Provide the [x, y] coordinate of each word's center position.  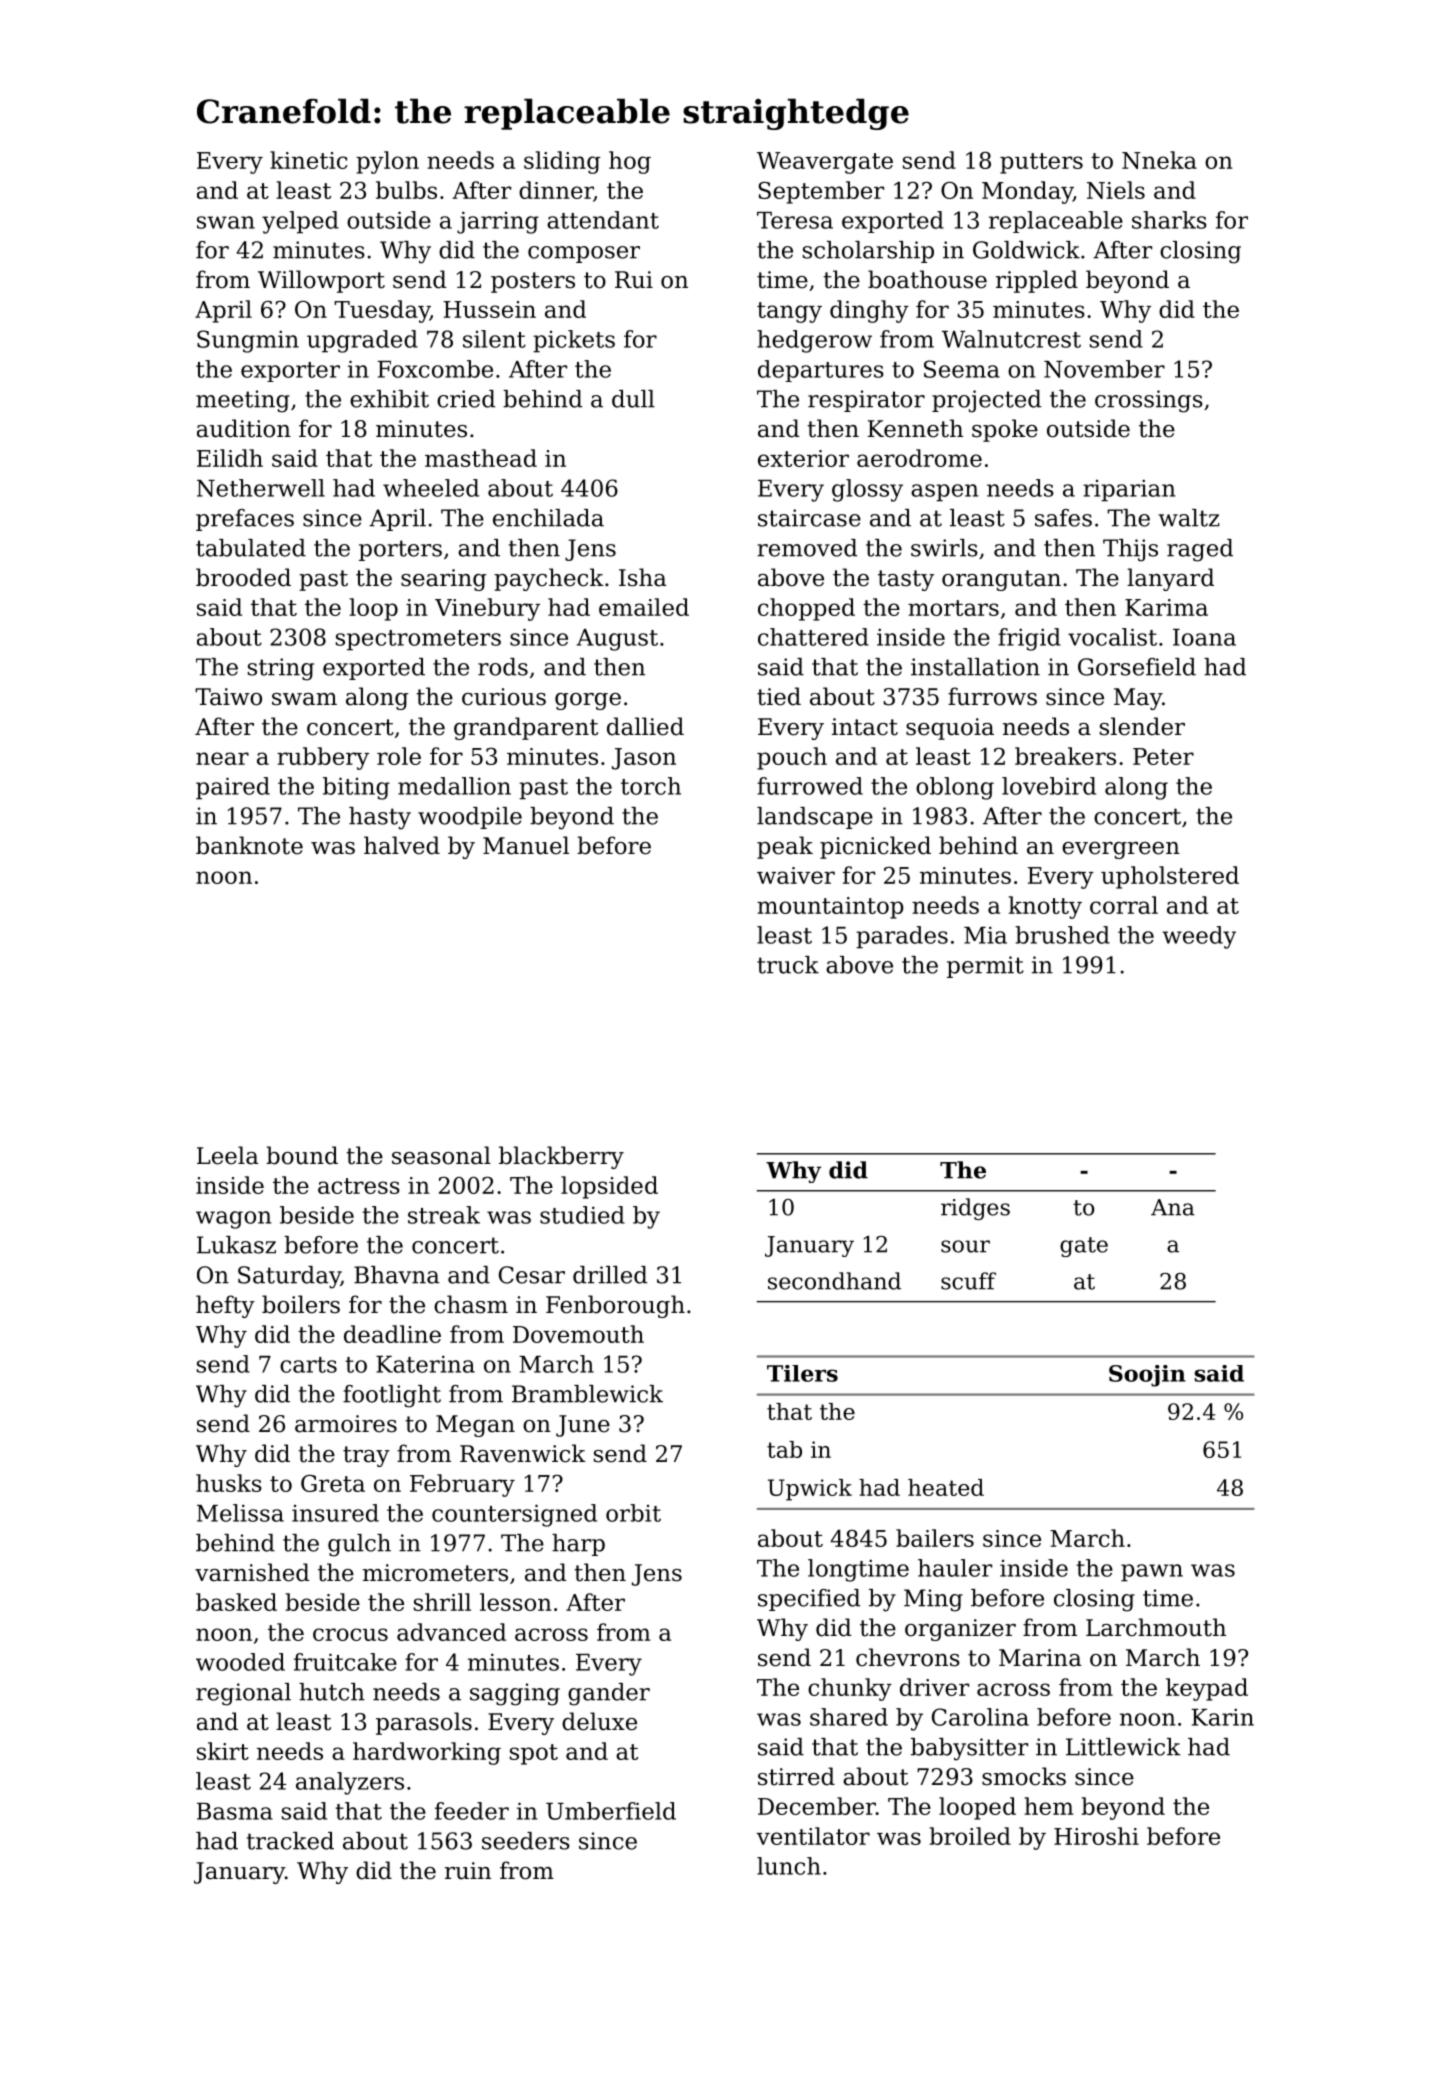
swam [304, 699]
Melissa [240, 1513]
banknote [249, 845]
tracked [290, 1841]
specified [809, 1600]
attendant [603, 220]
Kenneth [915, 428]
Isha [643, 577]
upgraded [362, 341]
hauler [955, 1568]
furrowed [810, 786]
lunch [789, 1866]
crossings [1149, 401]
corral [1124, 905]
